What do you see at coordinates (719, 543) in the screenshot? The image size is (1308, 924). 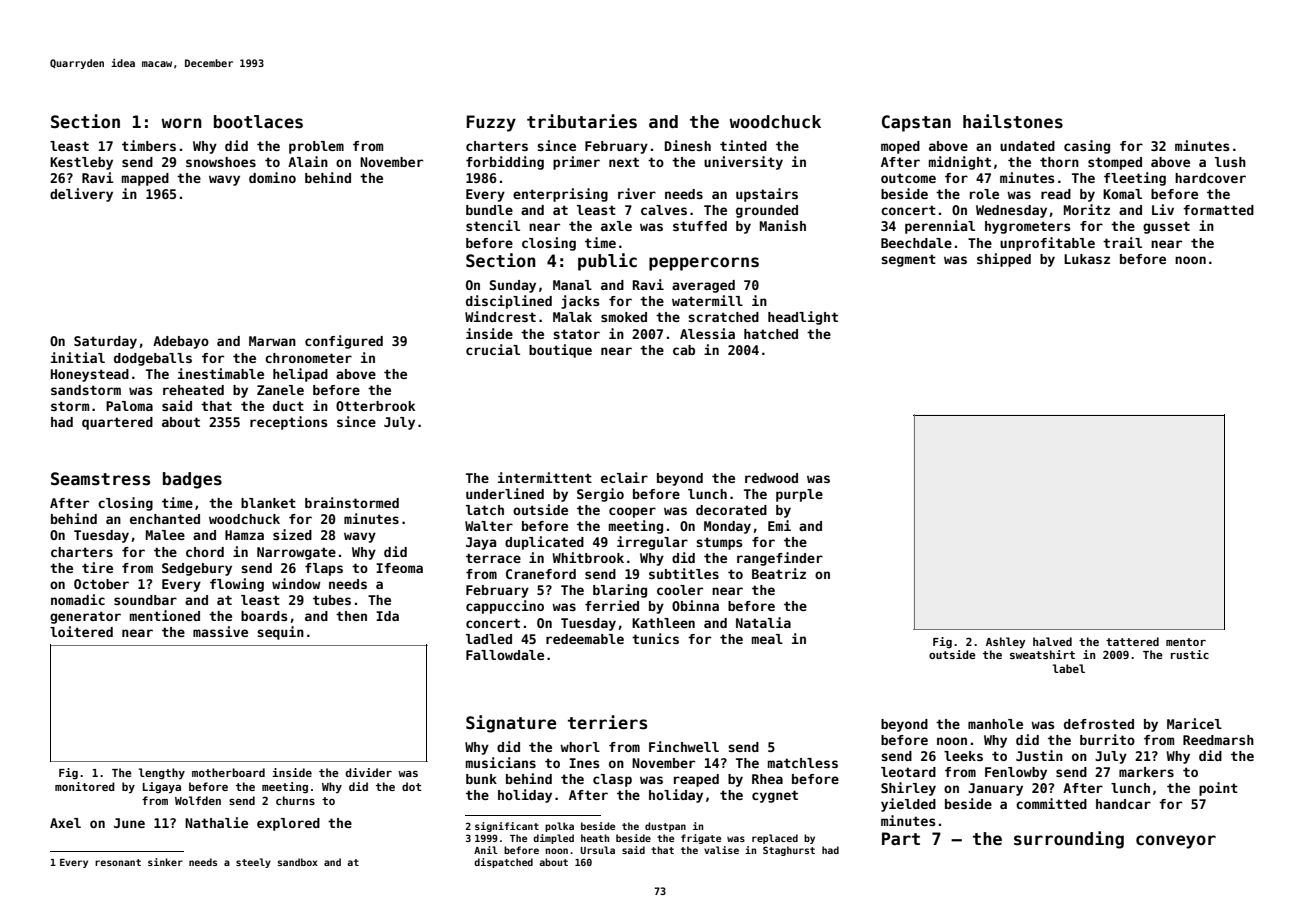 I see `stumps` at bounding box center [719, 543].
